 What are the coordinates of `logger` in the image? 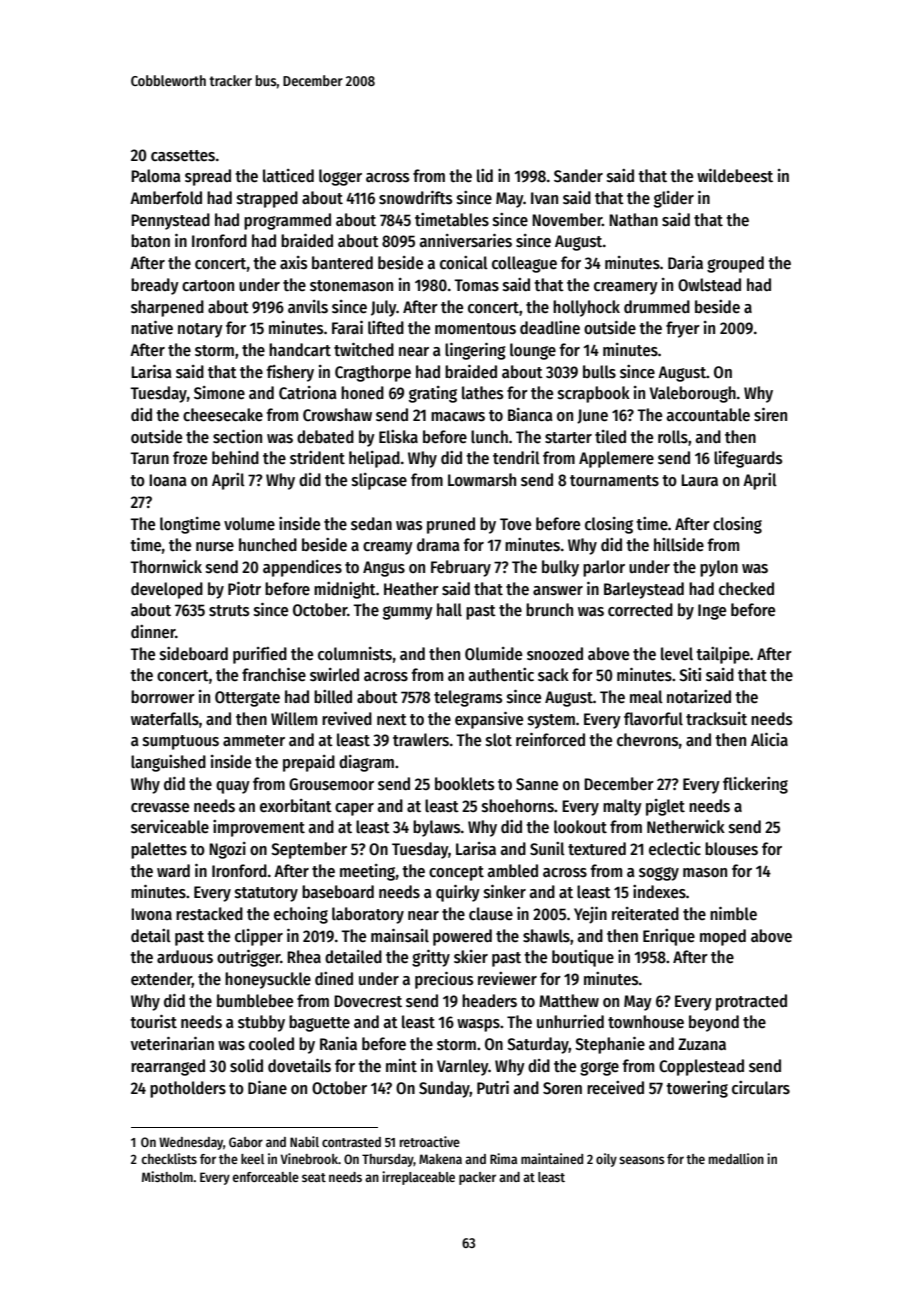 It's located at (340, 177).
